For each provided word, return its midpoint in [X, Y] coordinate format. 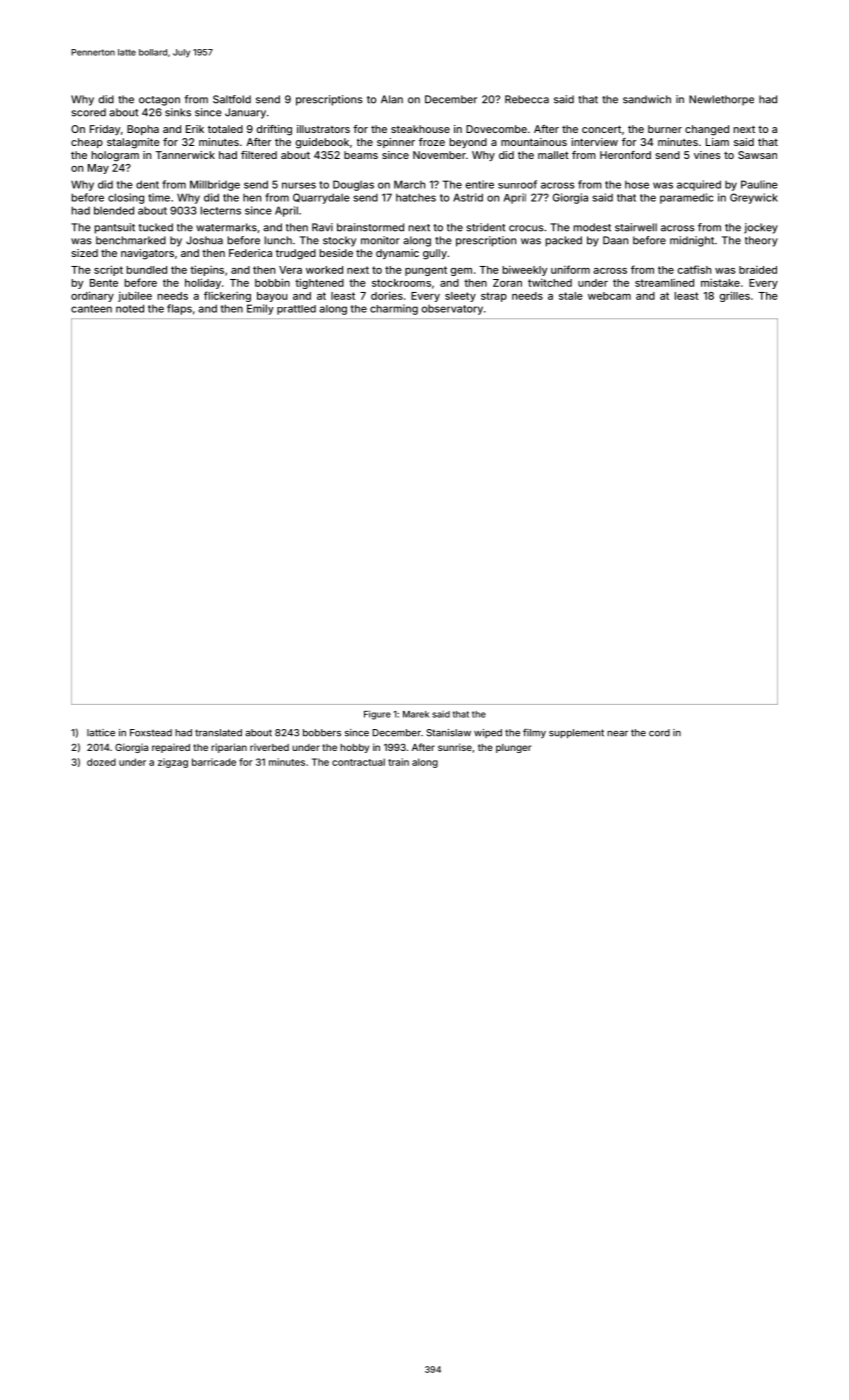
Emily [260, 309]
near [617, 734]
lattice [101, 733]
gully [435, 254]
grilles [735, 296]
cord [659, 733]
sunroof [517, 184]
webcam [609, 296]
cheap [87, 143]
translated [218, 733]
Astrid [468, 197]
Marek [416, 714]
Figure [377, 715]
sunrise [455, 747]
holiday [203, 283]
